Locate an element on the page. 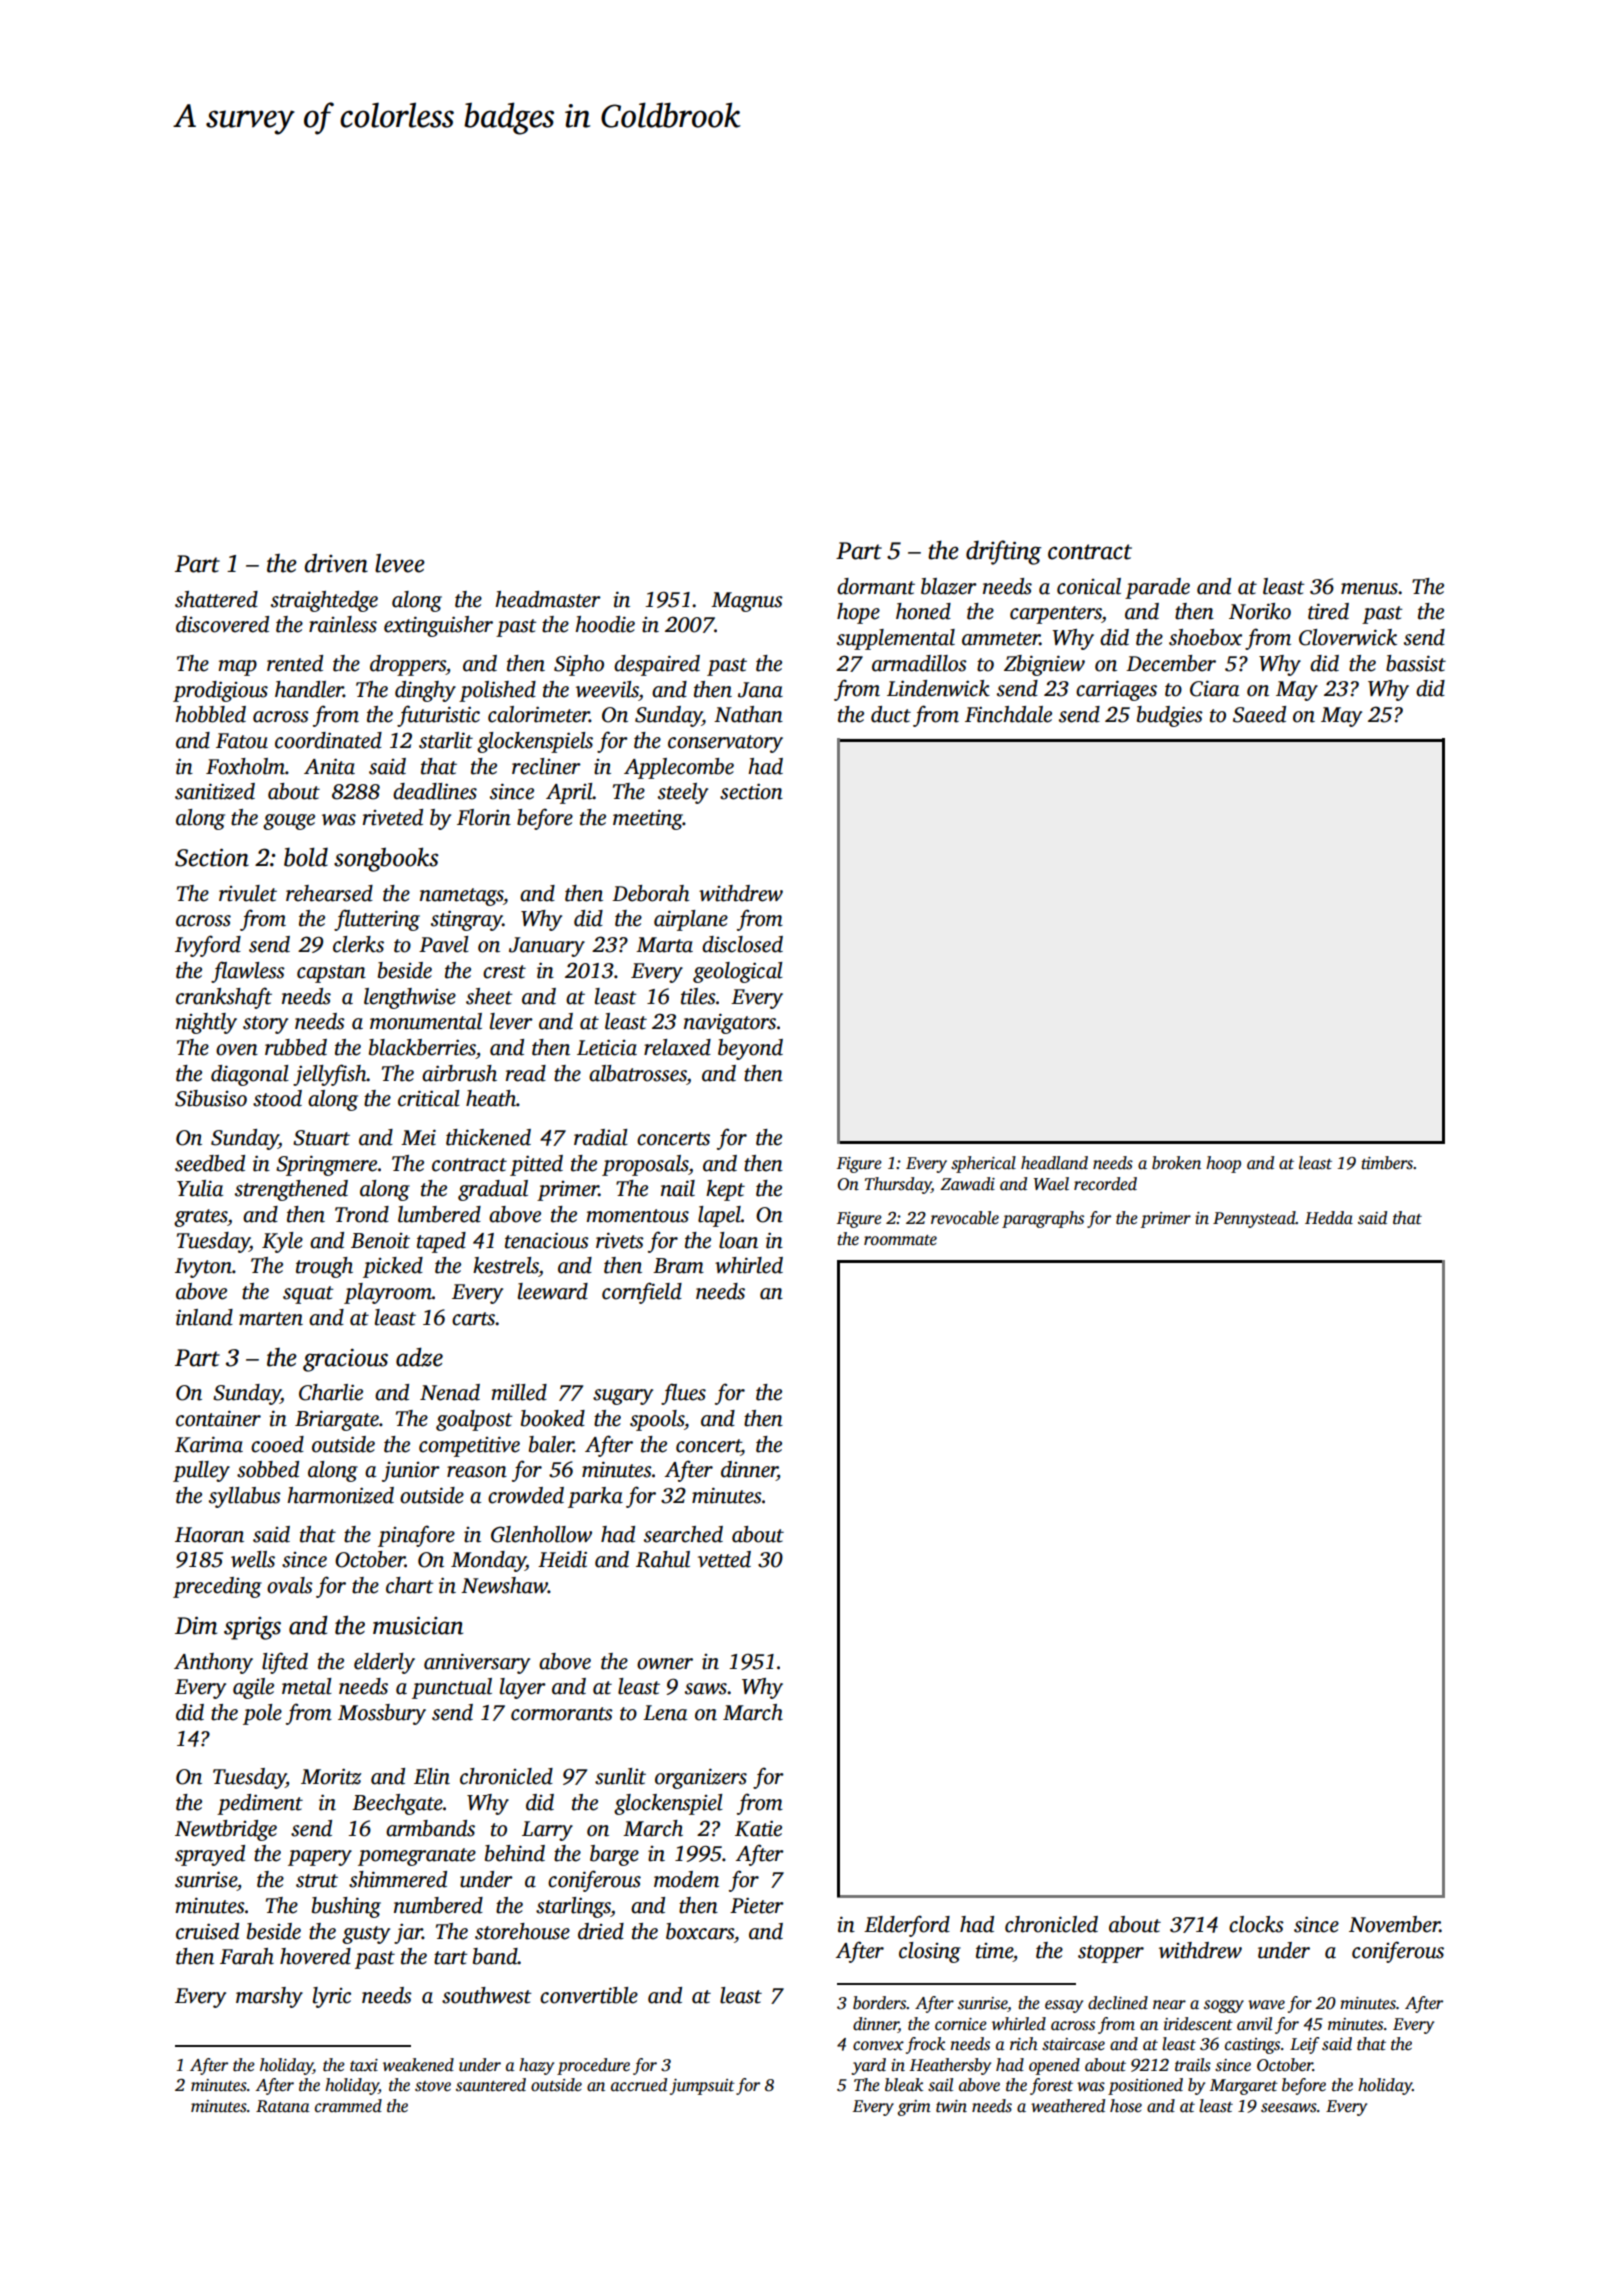  Saeed is located at coordinates (1259, 714).
